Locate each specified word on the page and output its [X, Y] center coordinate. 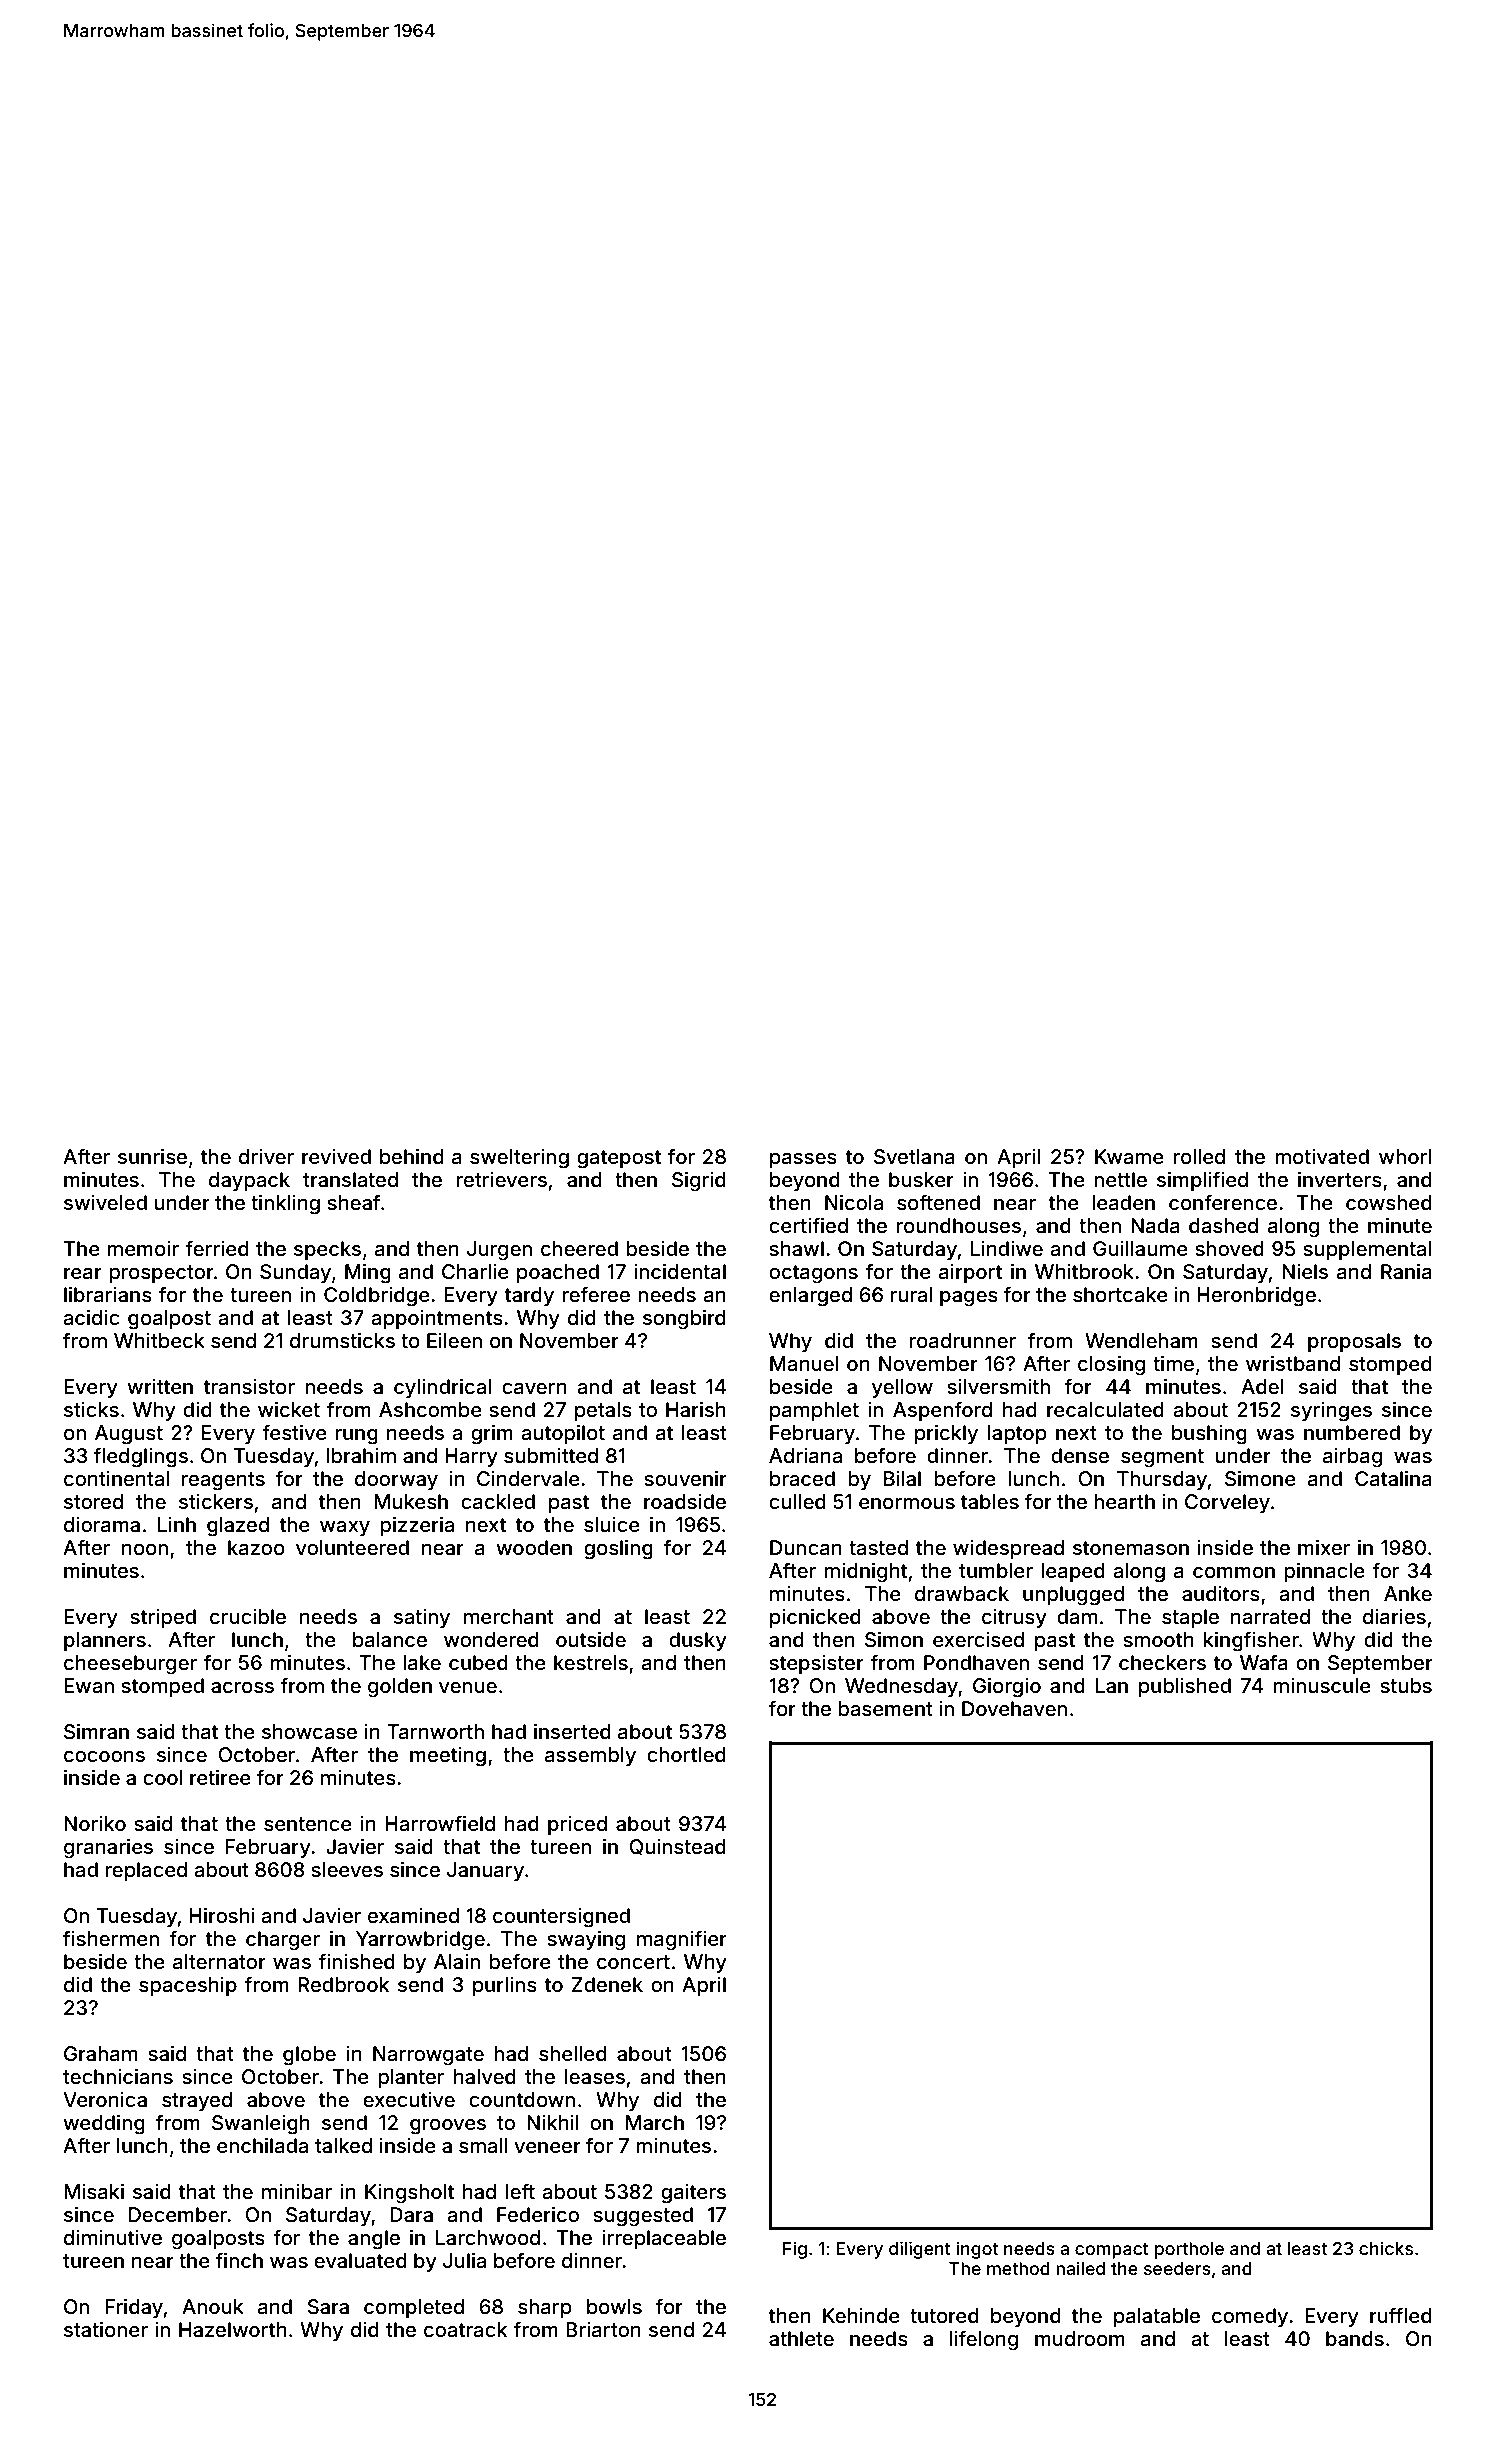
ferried [217, 1248]
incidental [680, 1271]
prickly [946, 1434]
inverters [1340, 1179]
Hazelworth [233, 2329]
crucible [248, 1616]
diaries [1394, 1616]
